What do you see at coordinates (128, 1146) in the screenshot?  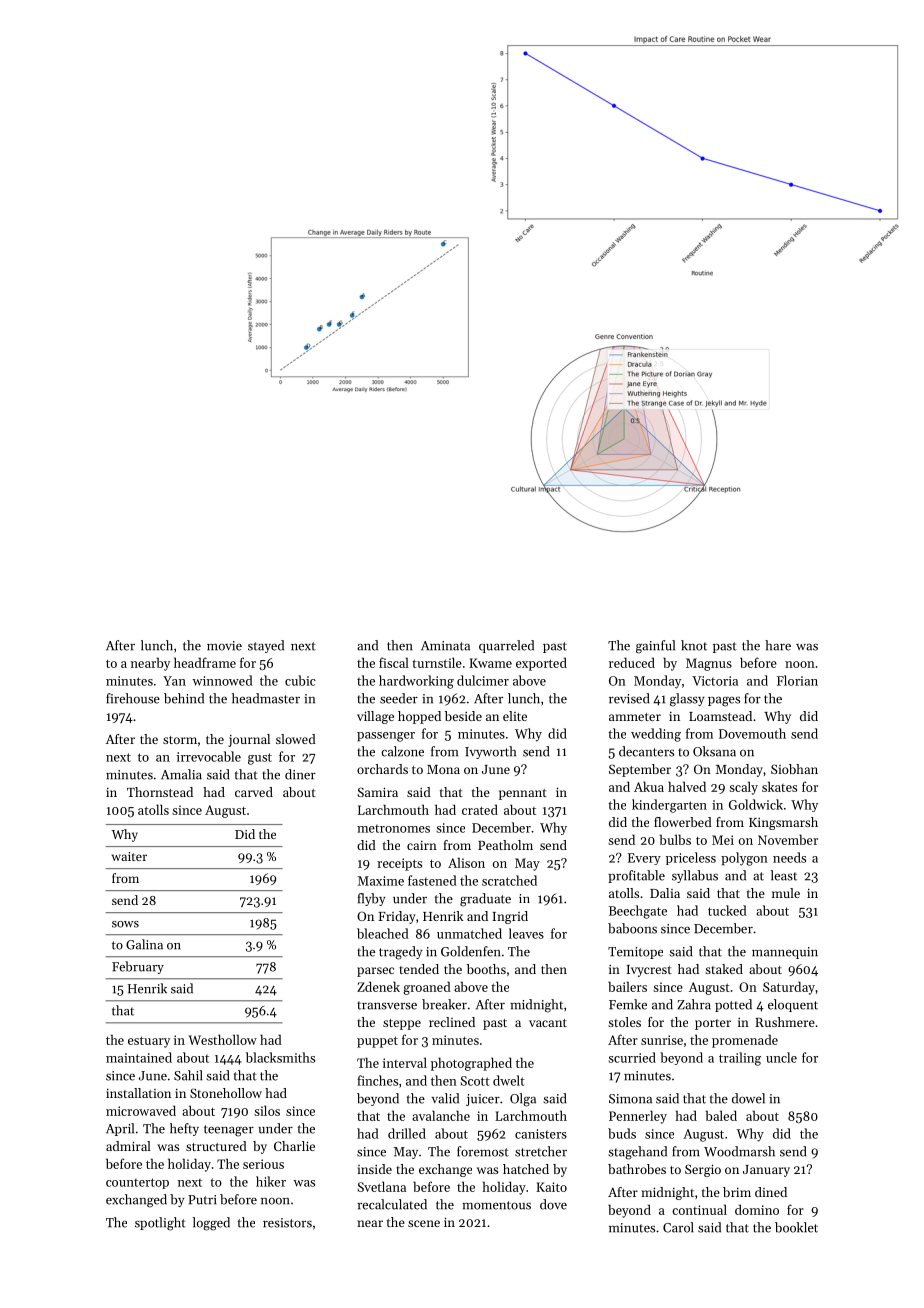 I see `admiral` at bounding box center [128, 1146].
